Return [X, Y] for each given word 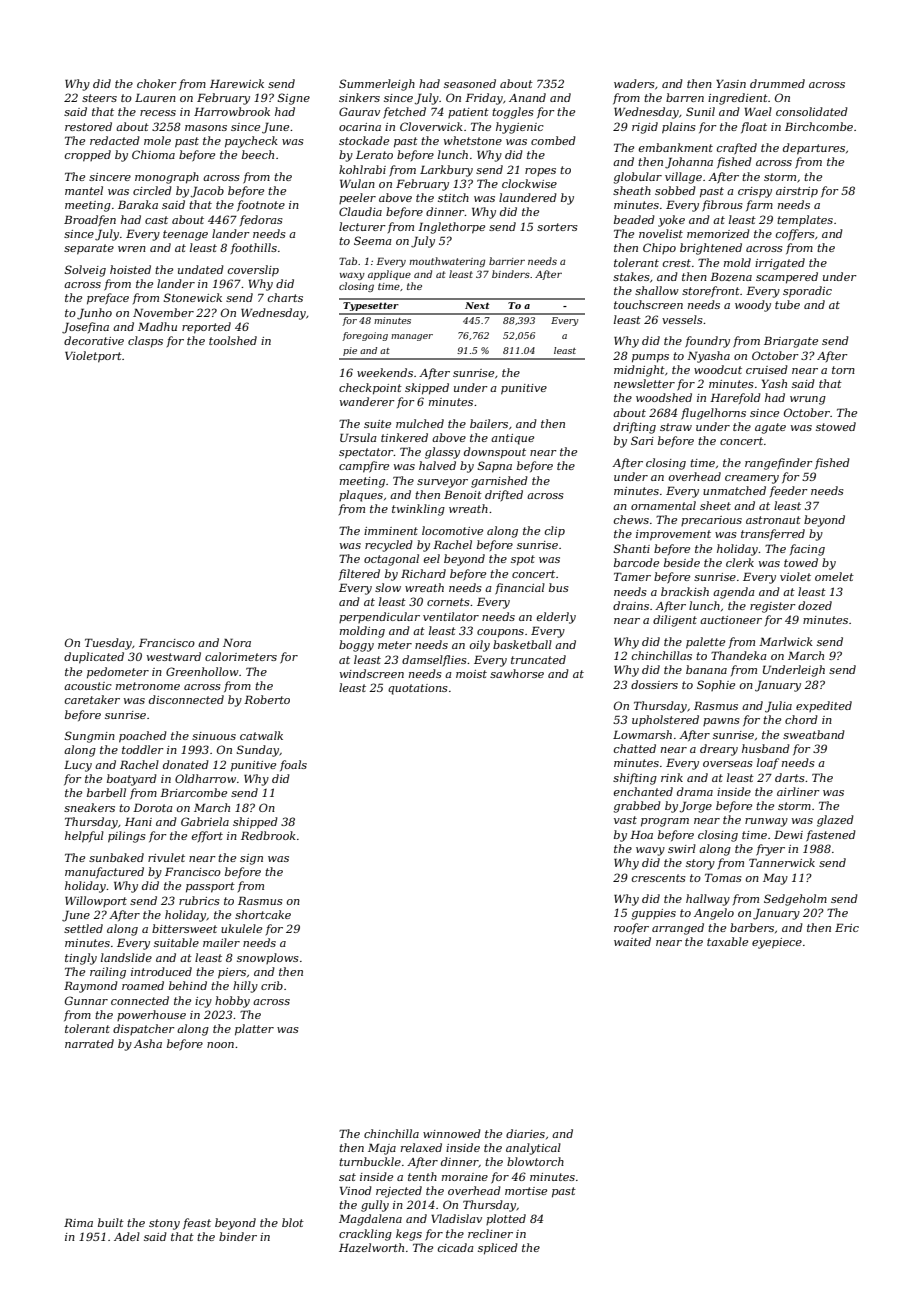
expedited [824, 706]
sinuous [214, 736]
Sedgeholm [795, 900]
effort [207, 836]
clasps [145, 342]
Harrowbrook [232, 111]
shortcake [263, 914]
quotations [418, 689]
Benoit [463, 494]
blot [293, 1222]
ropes [540, 172]
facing [807, 550]
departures [814, 149]
